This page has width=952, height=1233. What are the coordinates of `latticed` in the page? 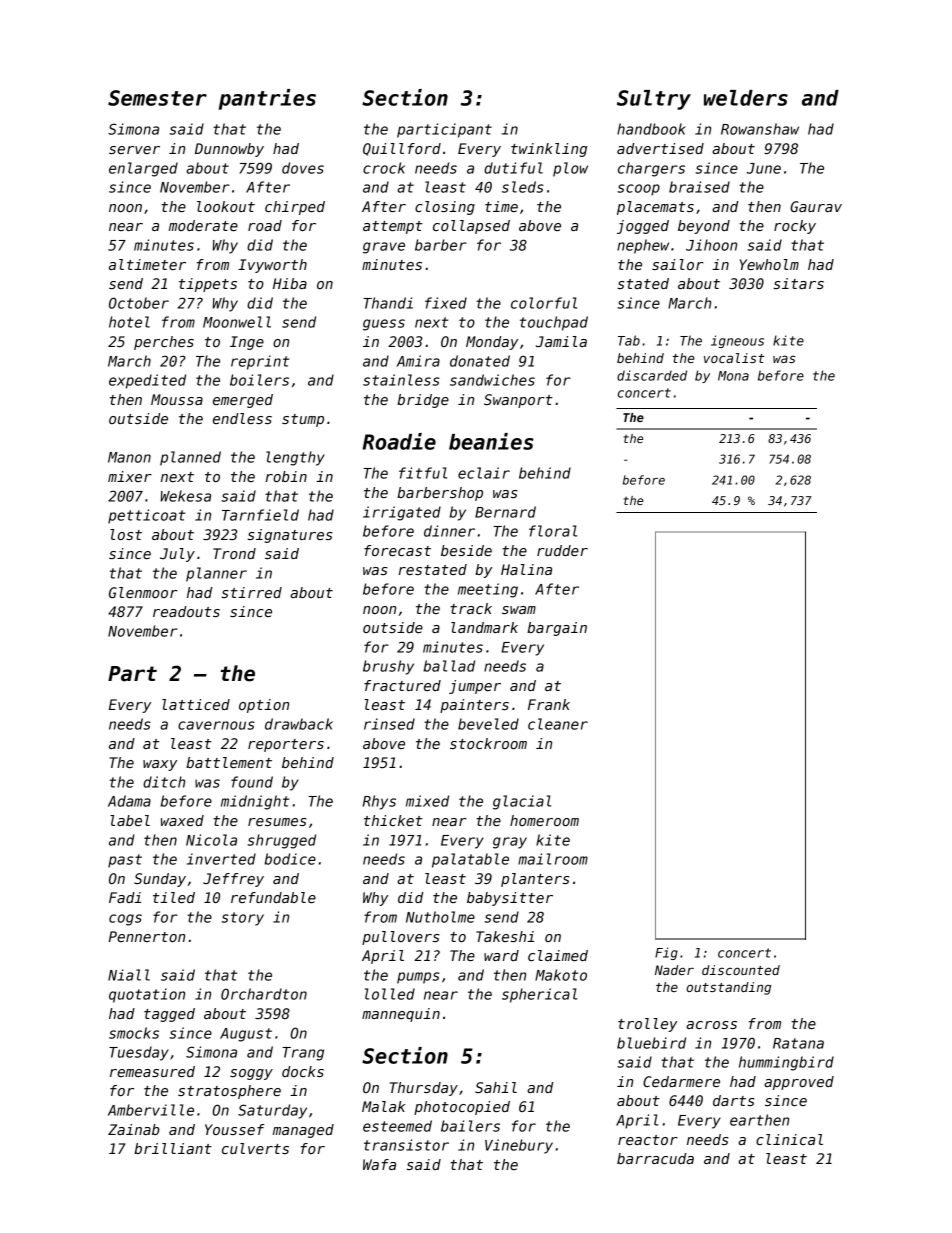 It's located at (196, 704).
